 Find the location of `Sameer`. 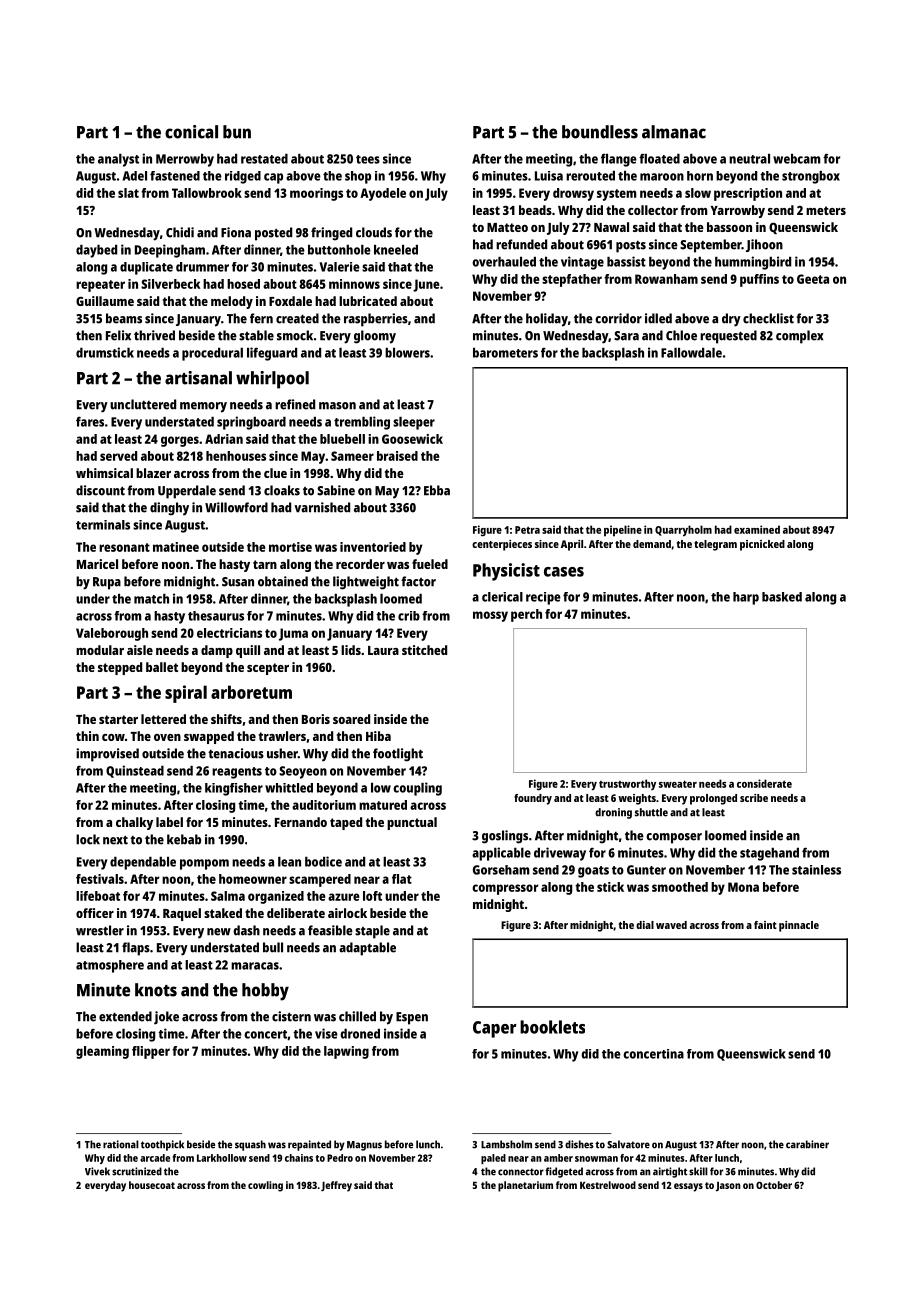

Sameer is located at coordinates (352, 456).
